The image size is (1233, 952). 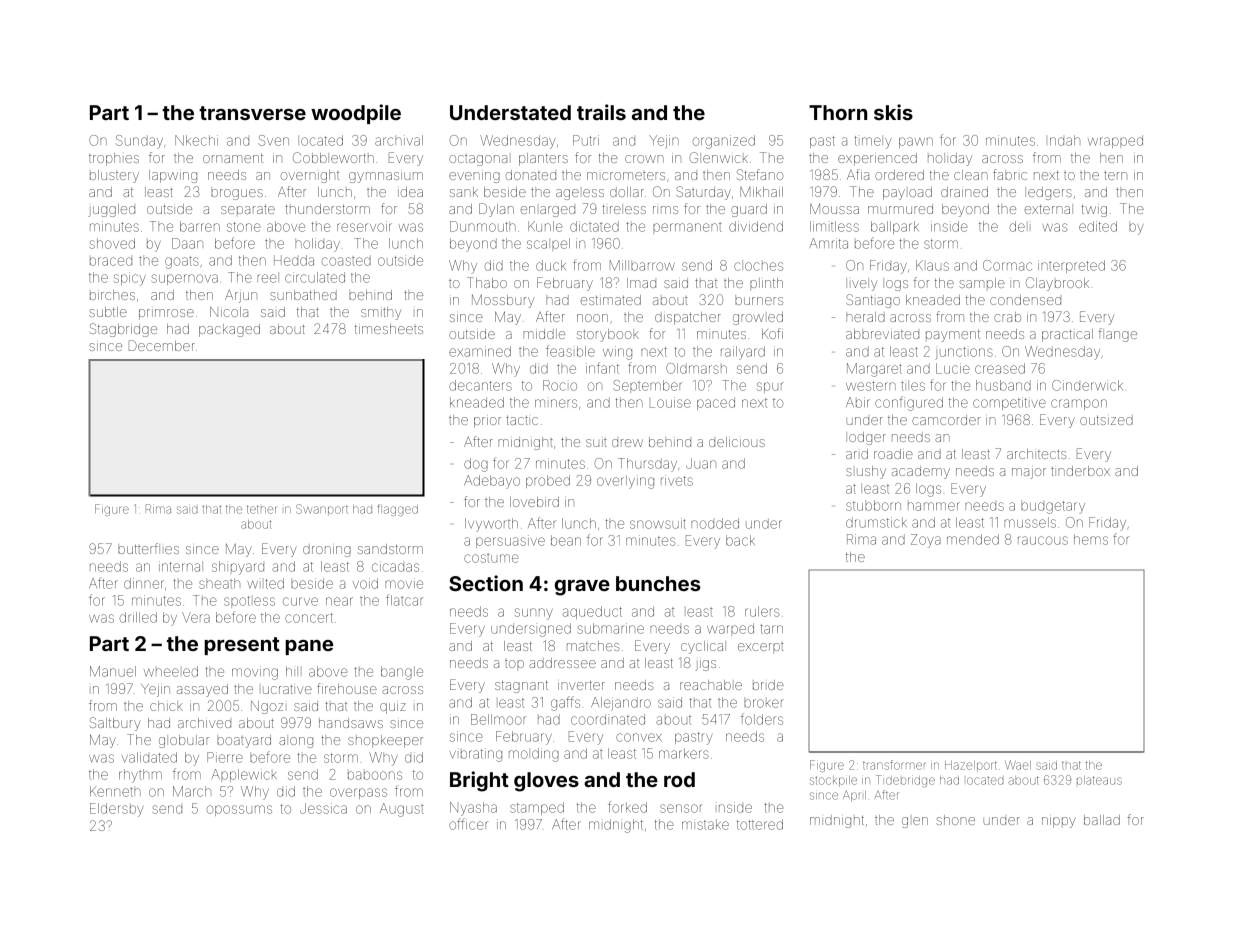 What do you see at coordinates (971, 175) in the screenshot?
I see `clean` at bounding box center [971, 175].
